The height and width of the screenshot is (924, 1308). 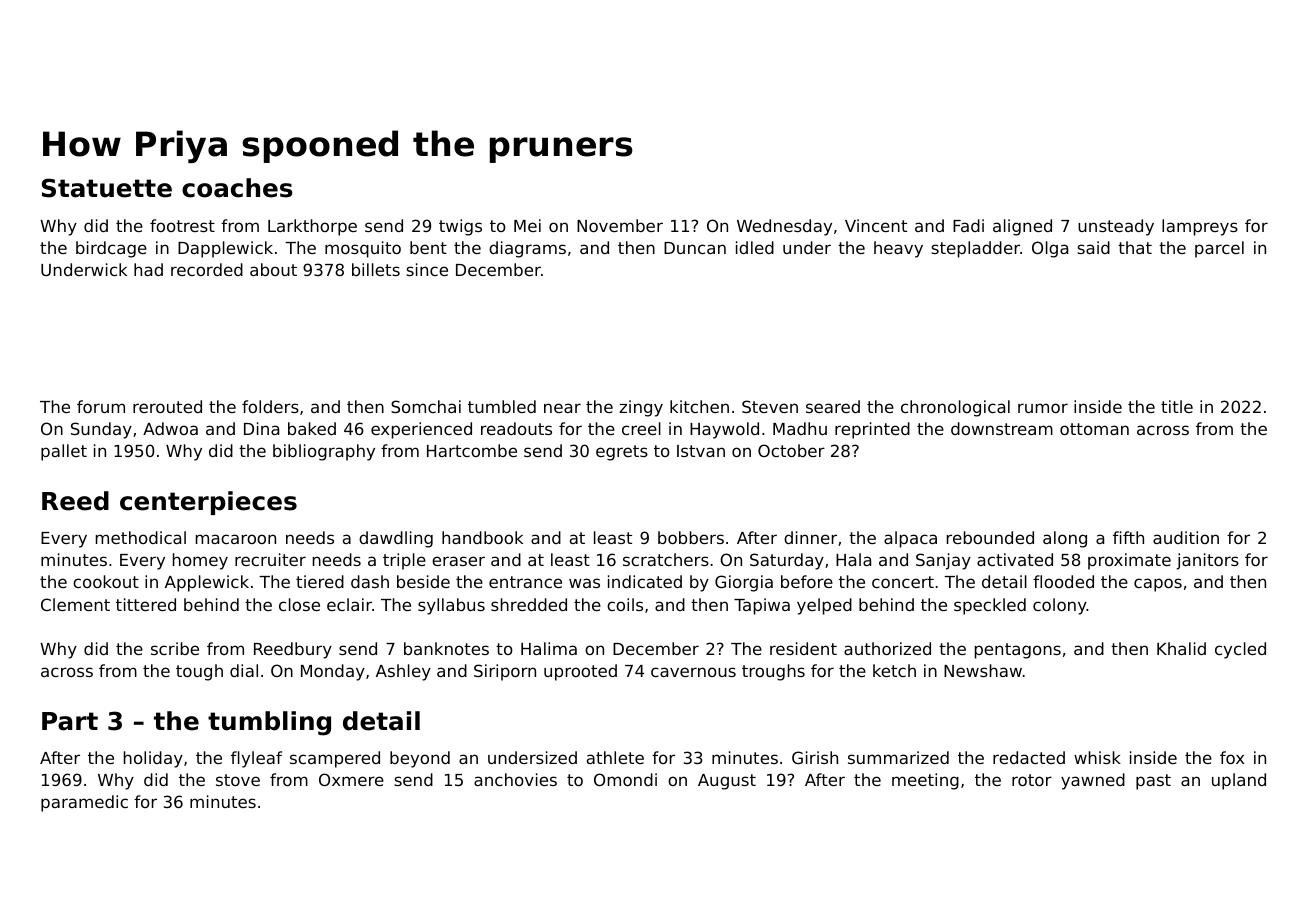 What do you see at coordinates (1219, 249) in the screenshot?
I see `parcel` at bounding box center [1219, 249].
